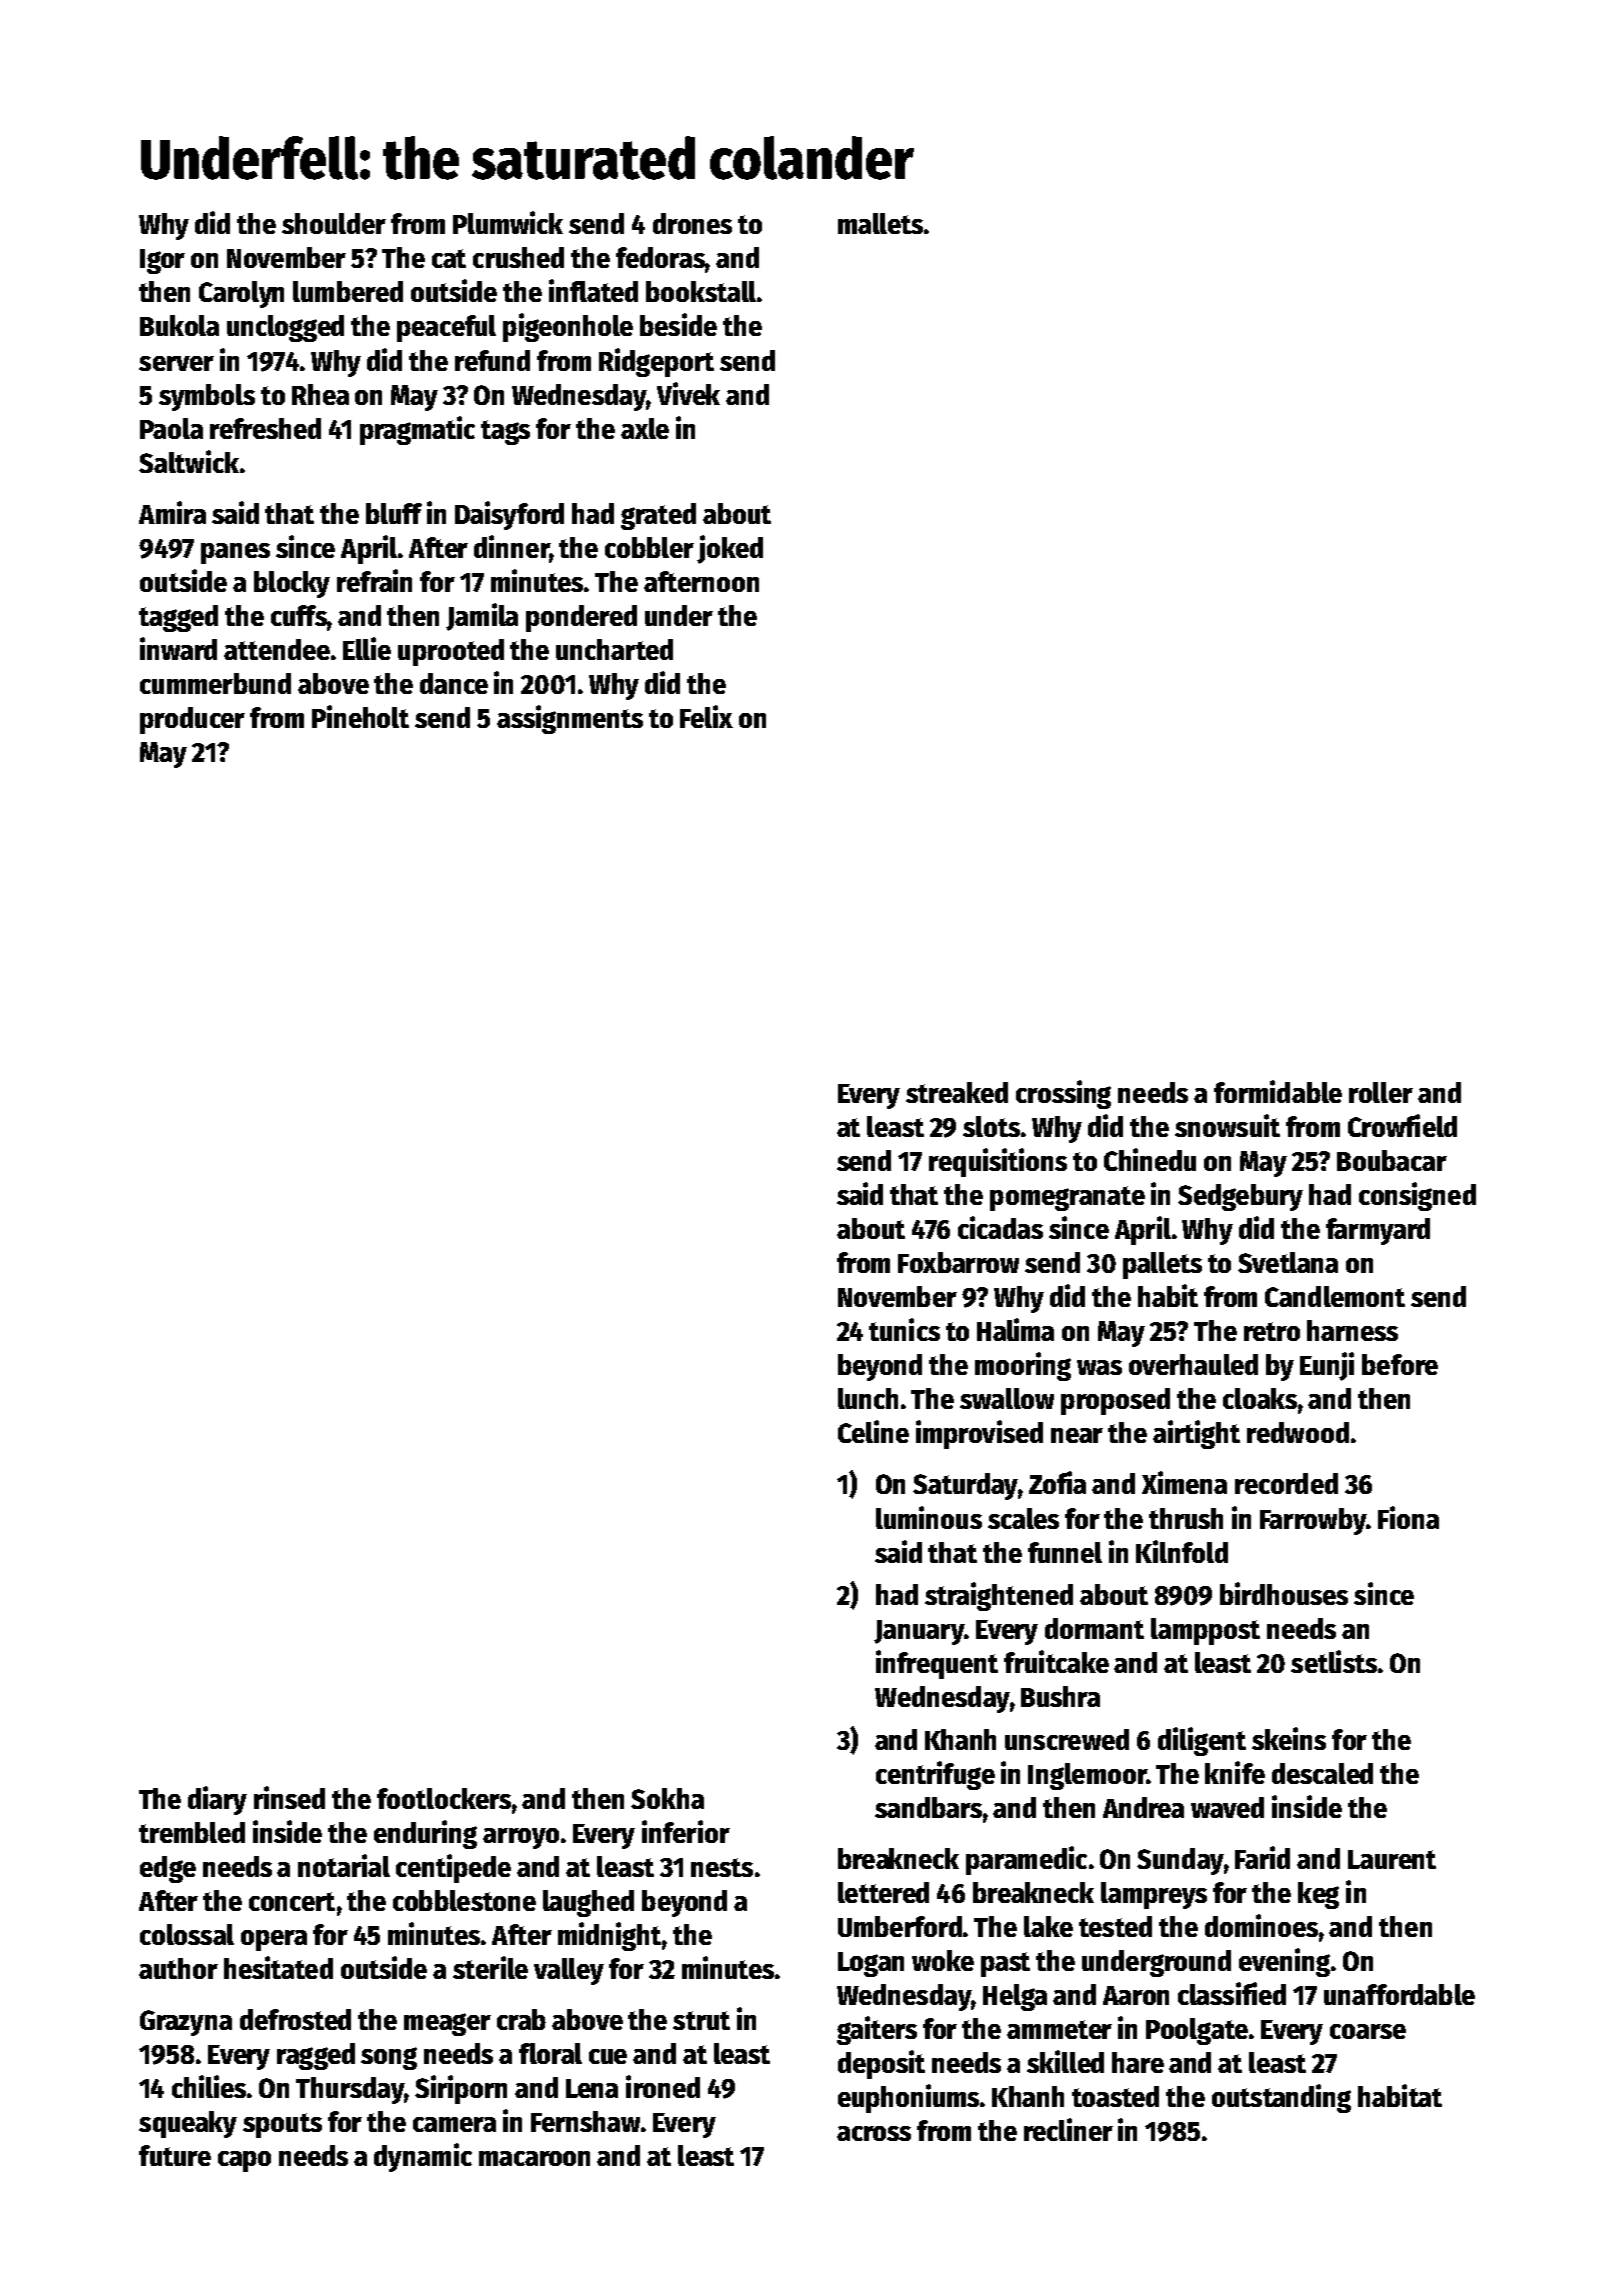 The image size is (1620, 2292). Describe the element at coordinates (1286, 1483) in the page. I see `recorded` at that location.
